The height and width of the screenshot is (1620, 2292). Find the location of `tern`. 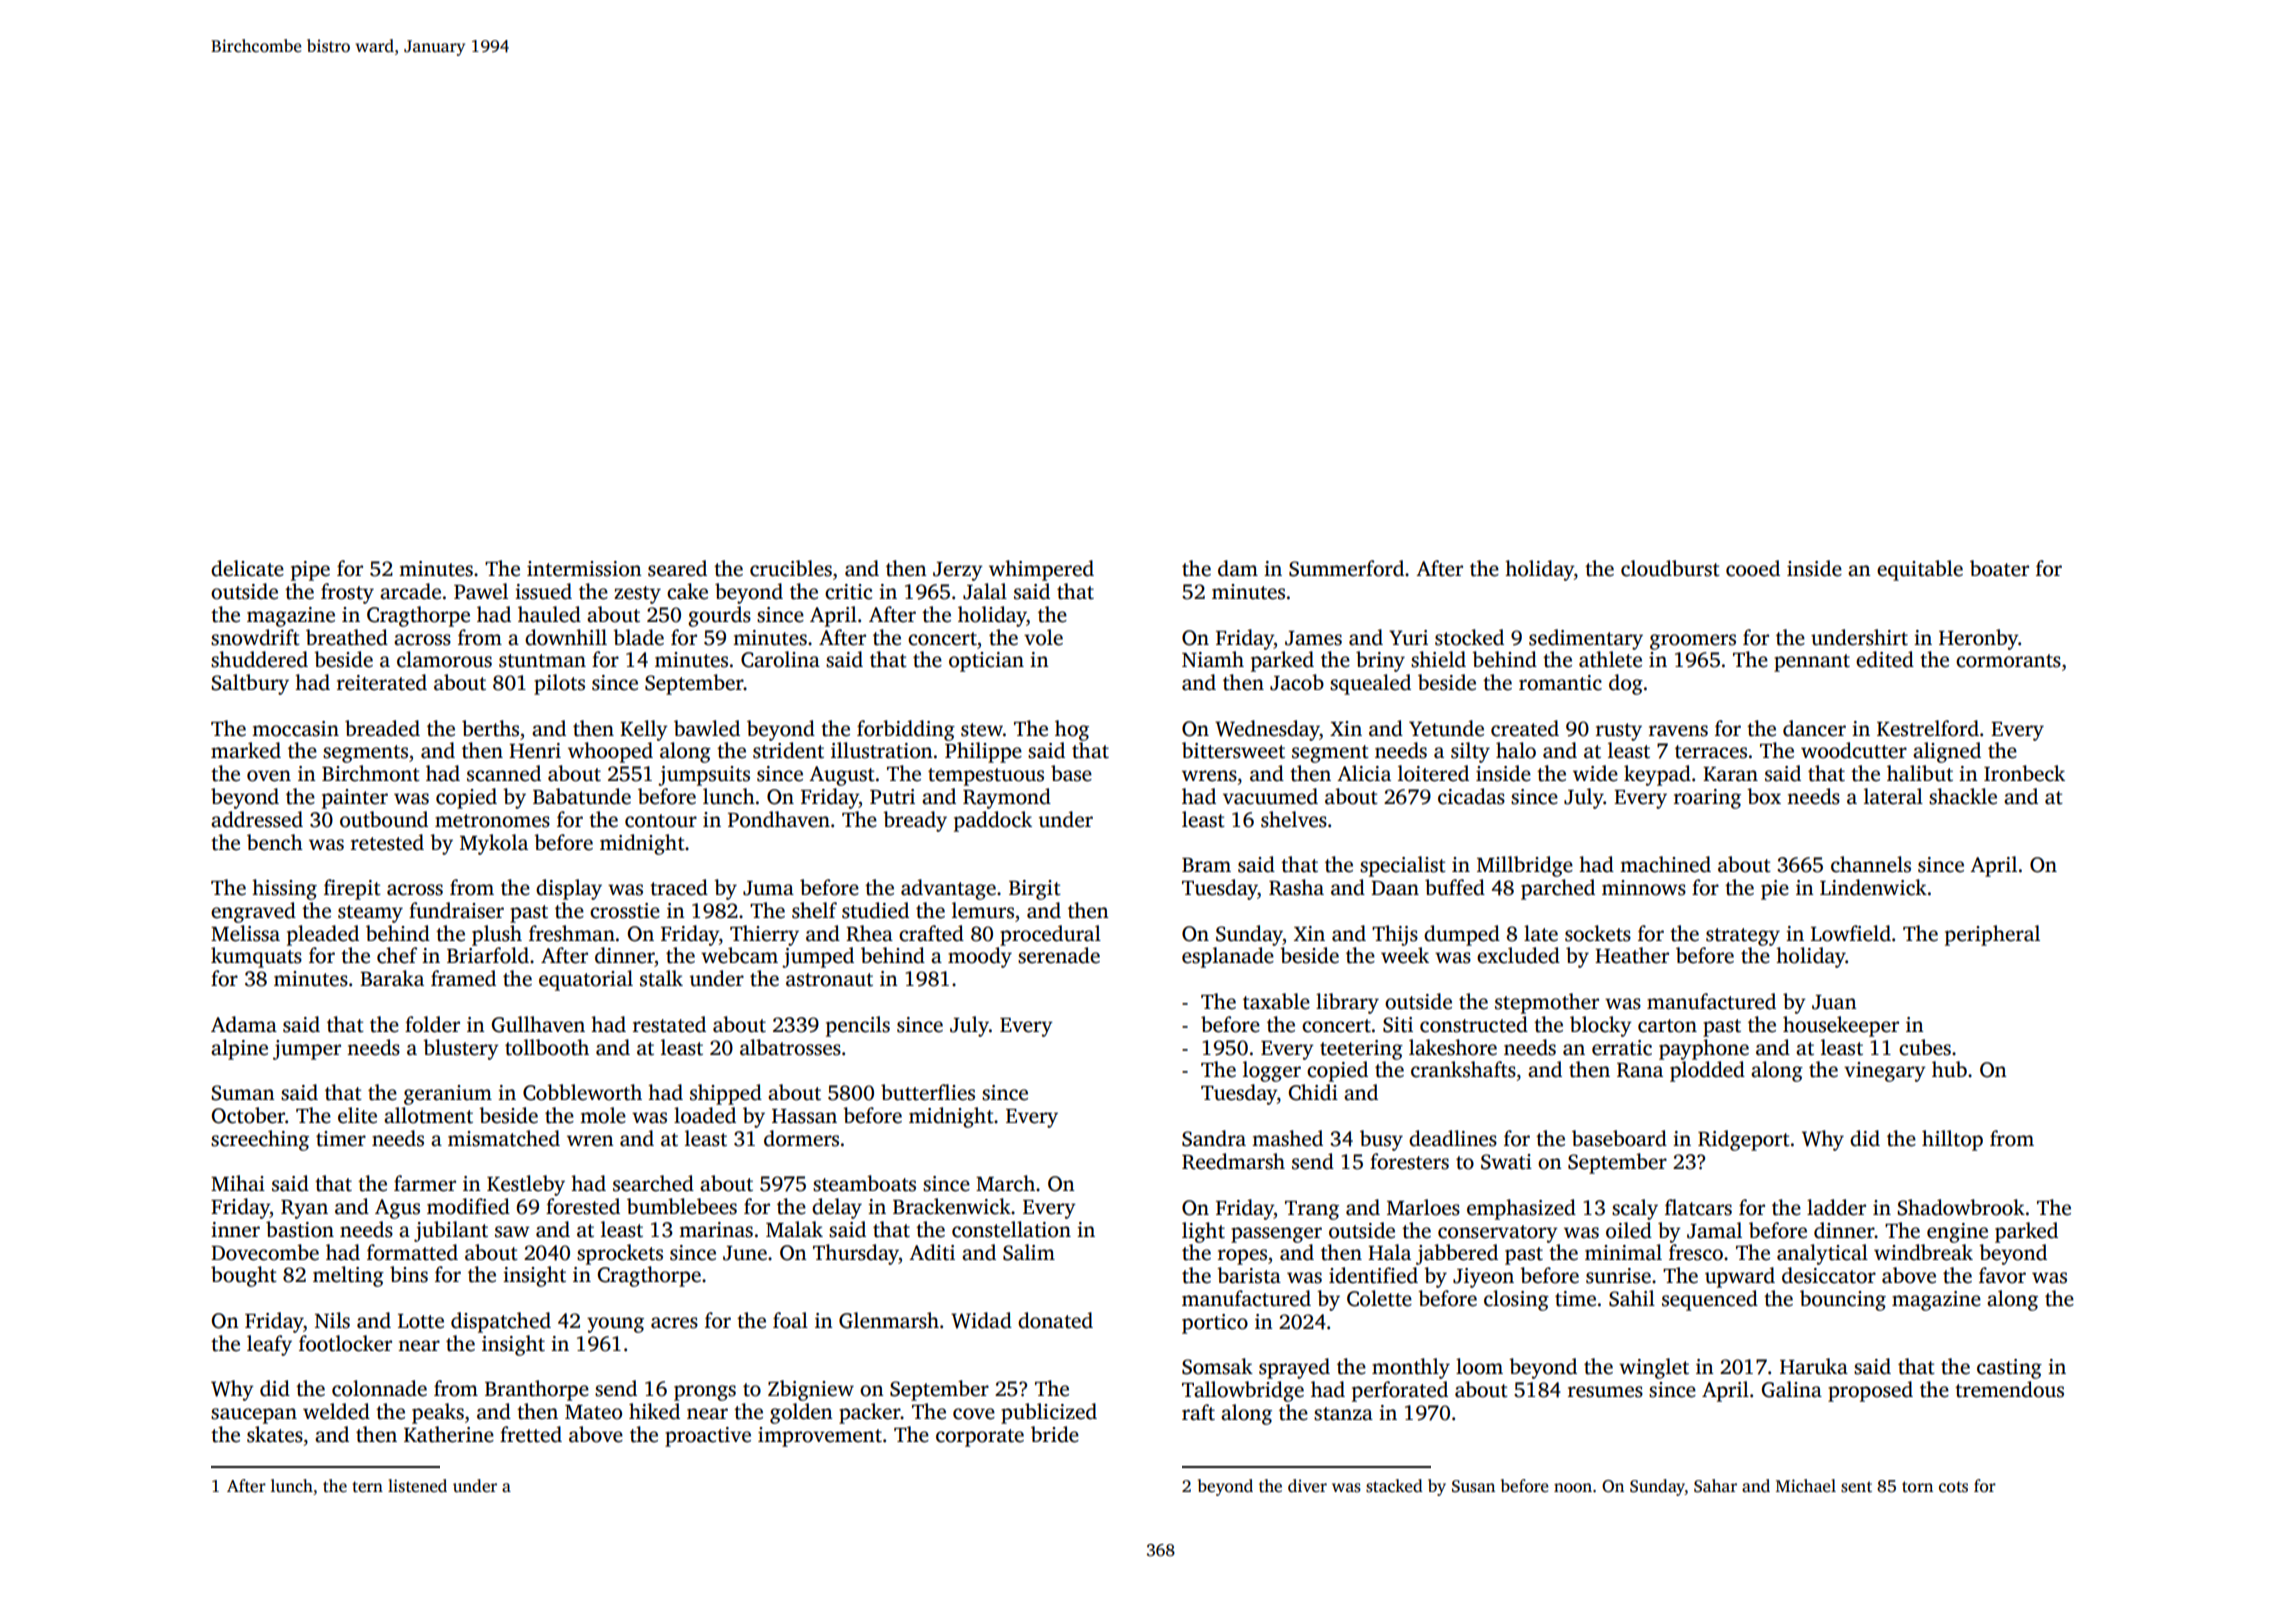

tern is located at coordinates (367, 1487).
